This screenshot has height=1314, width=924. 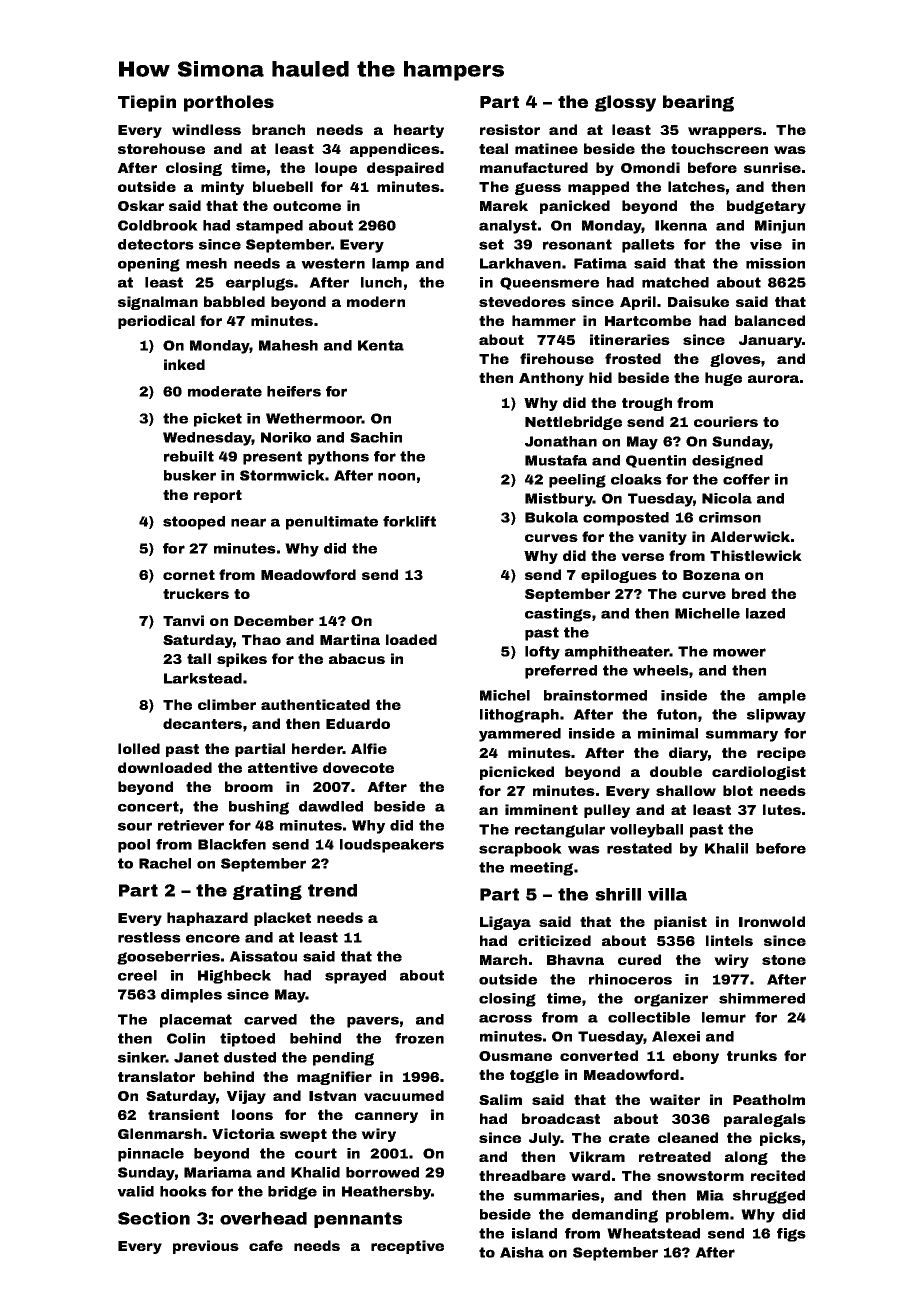 What do you see at coordinates (617, 653) in the screenshot?
I see `amphitheater` at bounding box center [617, 653].
